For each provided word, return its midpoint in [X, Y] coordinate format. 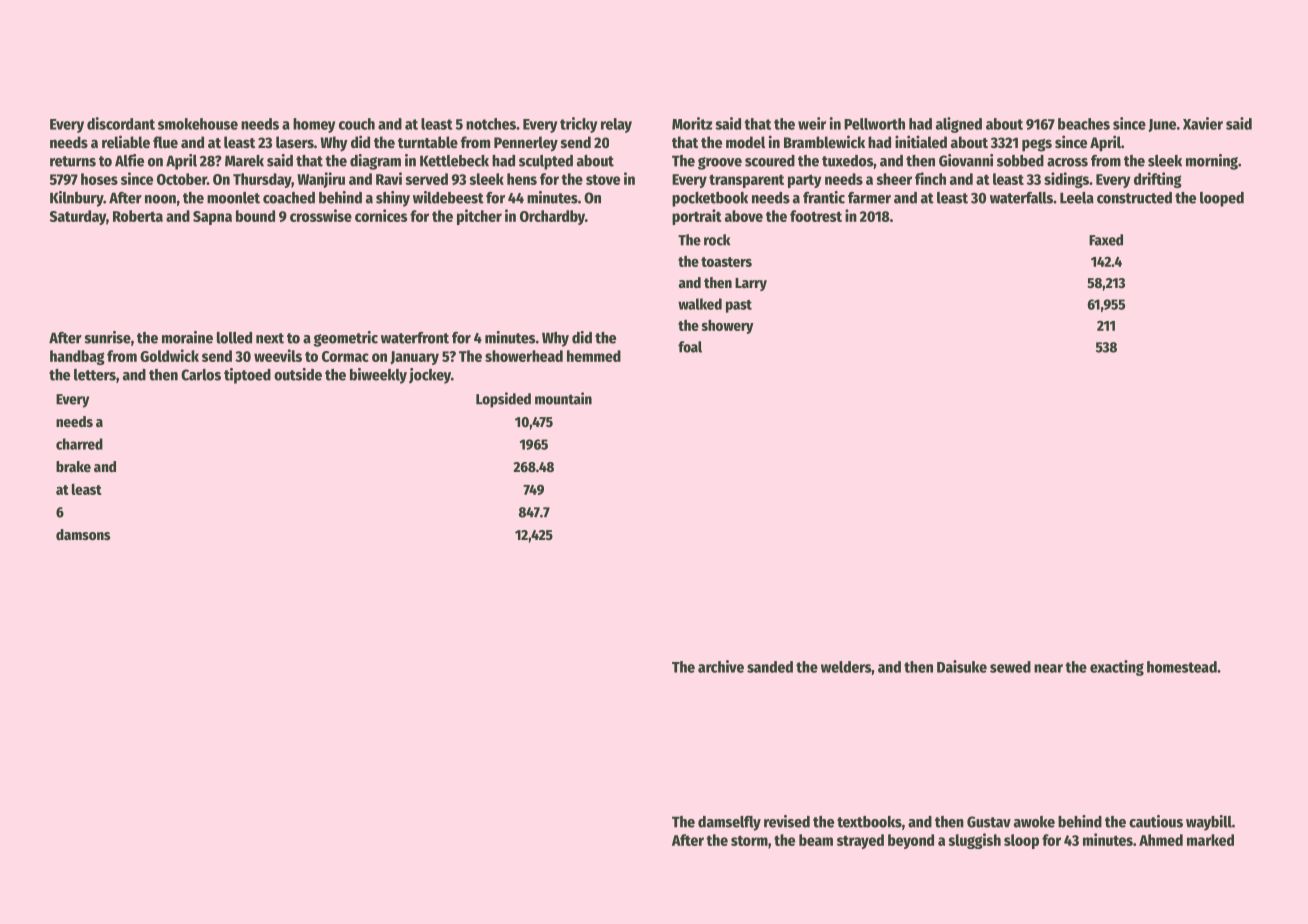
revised [787, 821]
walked [700, 304]
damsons [83, 534]
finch [930, 178]
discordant [121, 123]
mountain [563, 398]
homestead [1182, 667]
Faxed [1106, 240]
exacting [1117, 668]
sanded [770, 667]
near [1048, 668]
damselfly [729, 823]
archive [721, 666]
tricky [578, 125]
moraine [187, 337]
